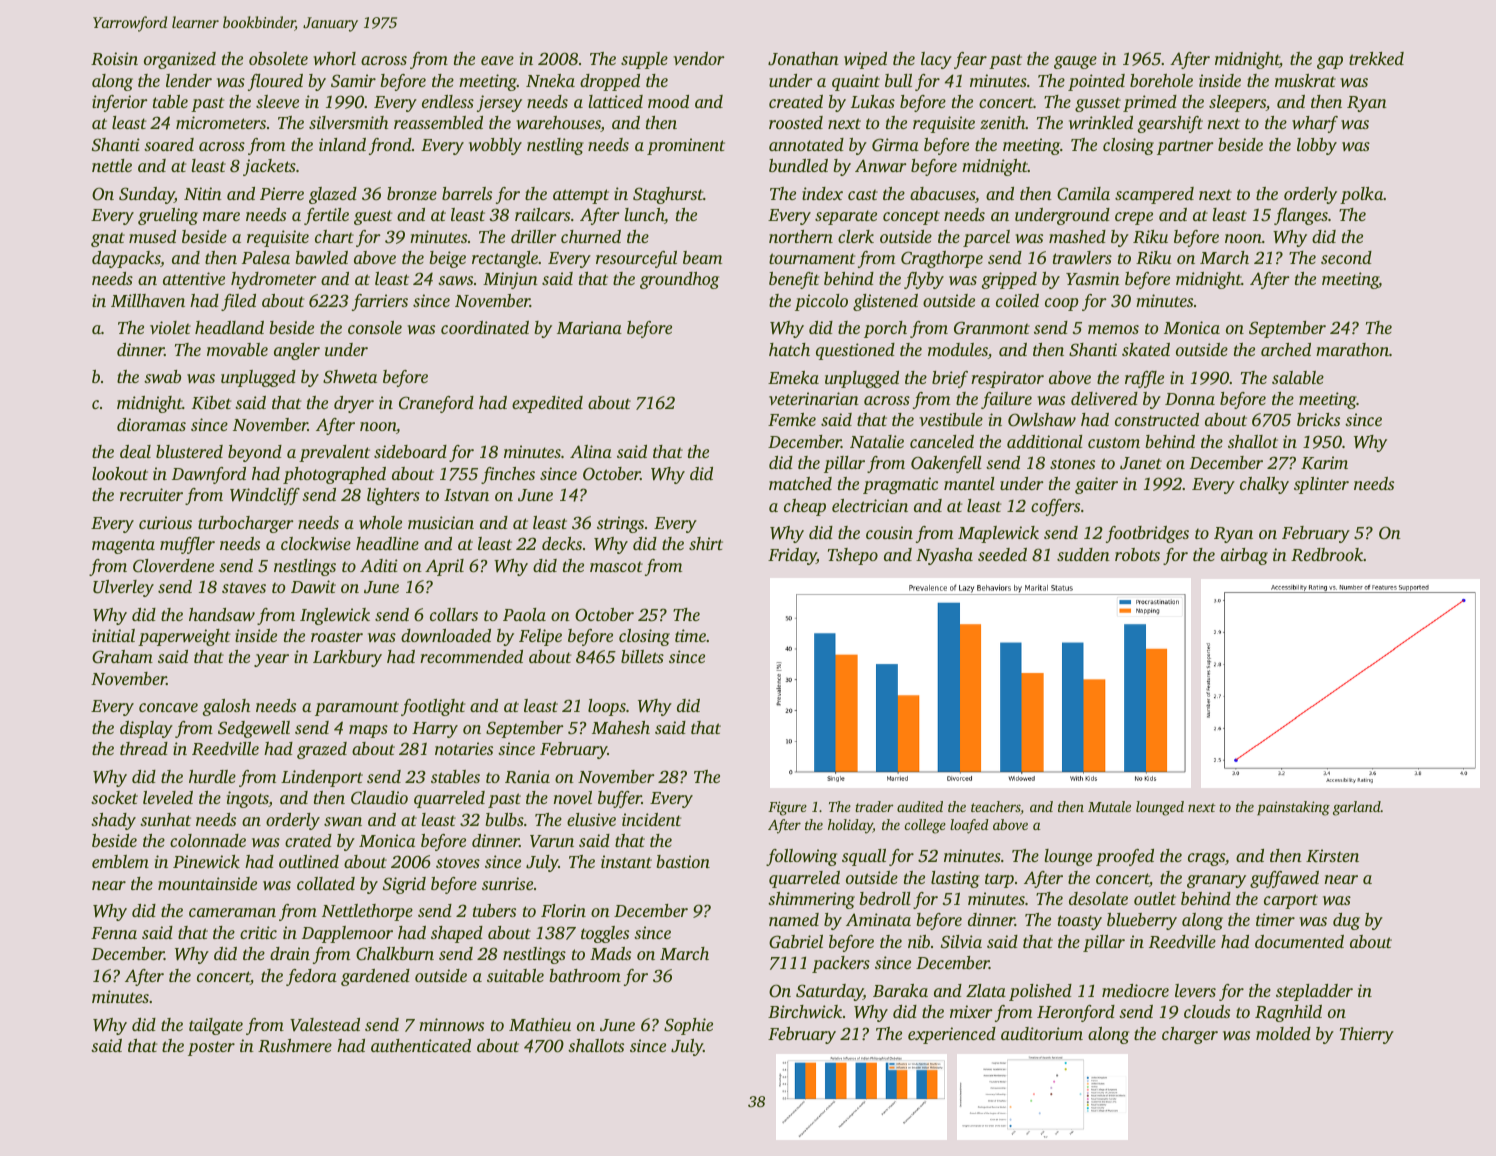 This page has height=1156, width=1496. Describe the element at coordinates (801, 236) in the page. I see `northern` at that location.
